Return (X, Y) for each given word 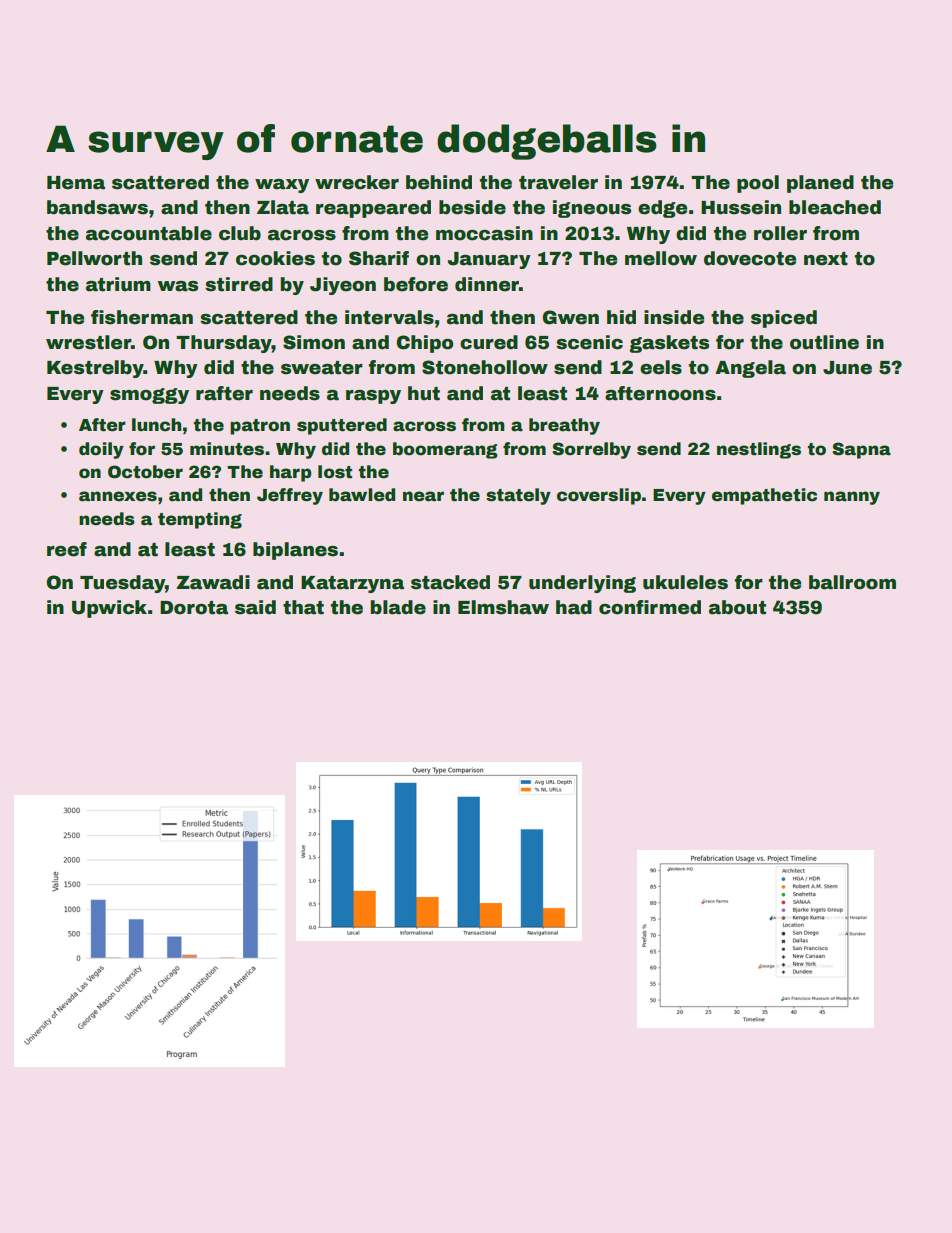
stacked (450, 582)
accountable (149, 233)
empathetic (764, 496)
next (826, 259)
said (255, 607)
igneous (592, 209)
